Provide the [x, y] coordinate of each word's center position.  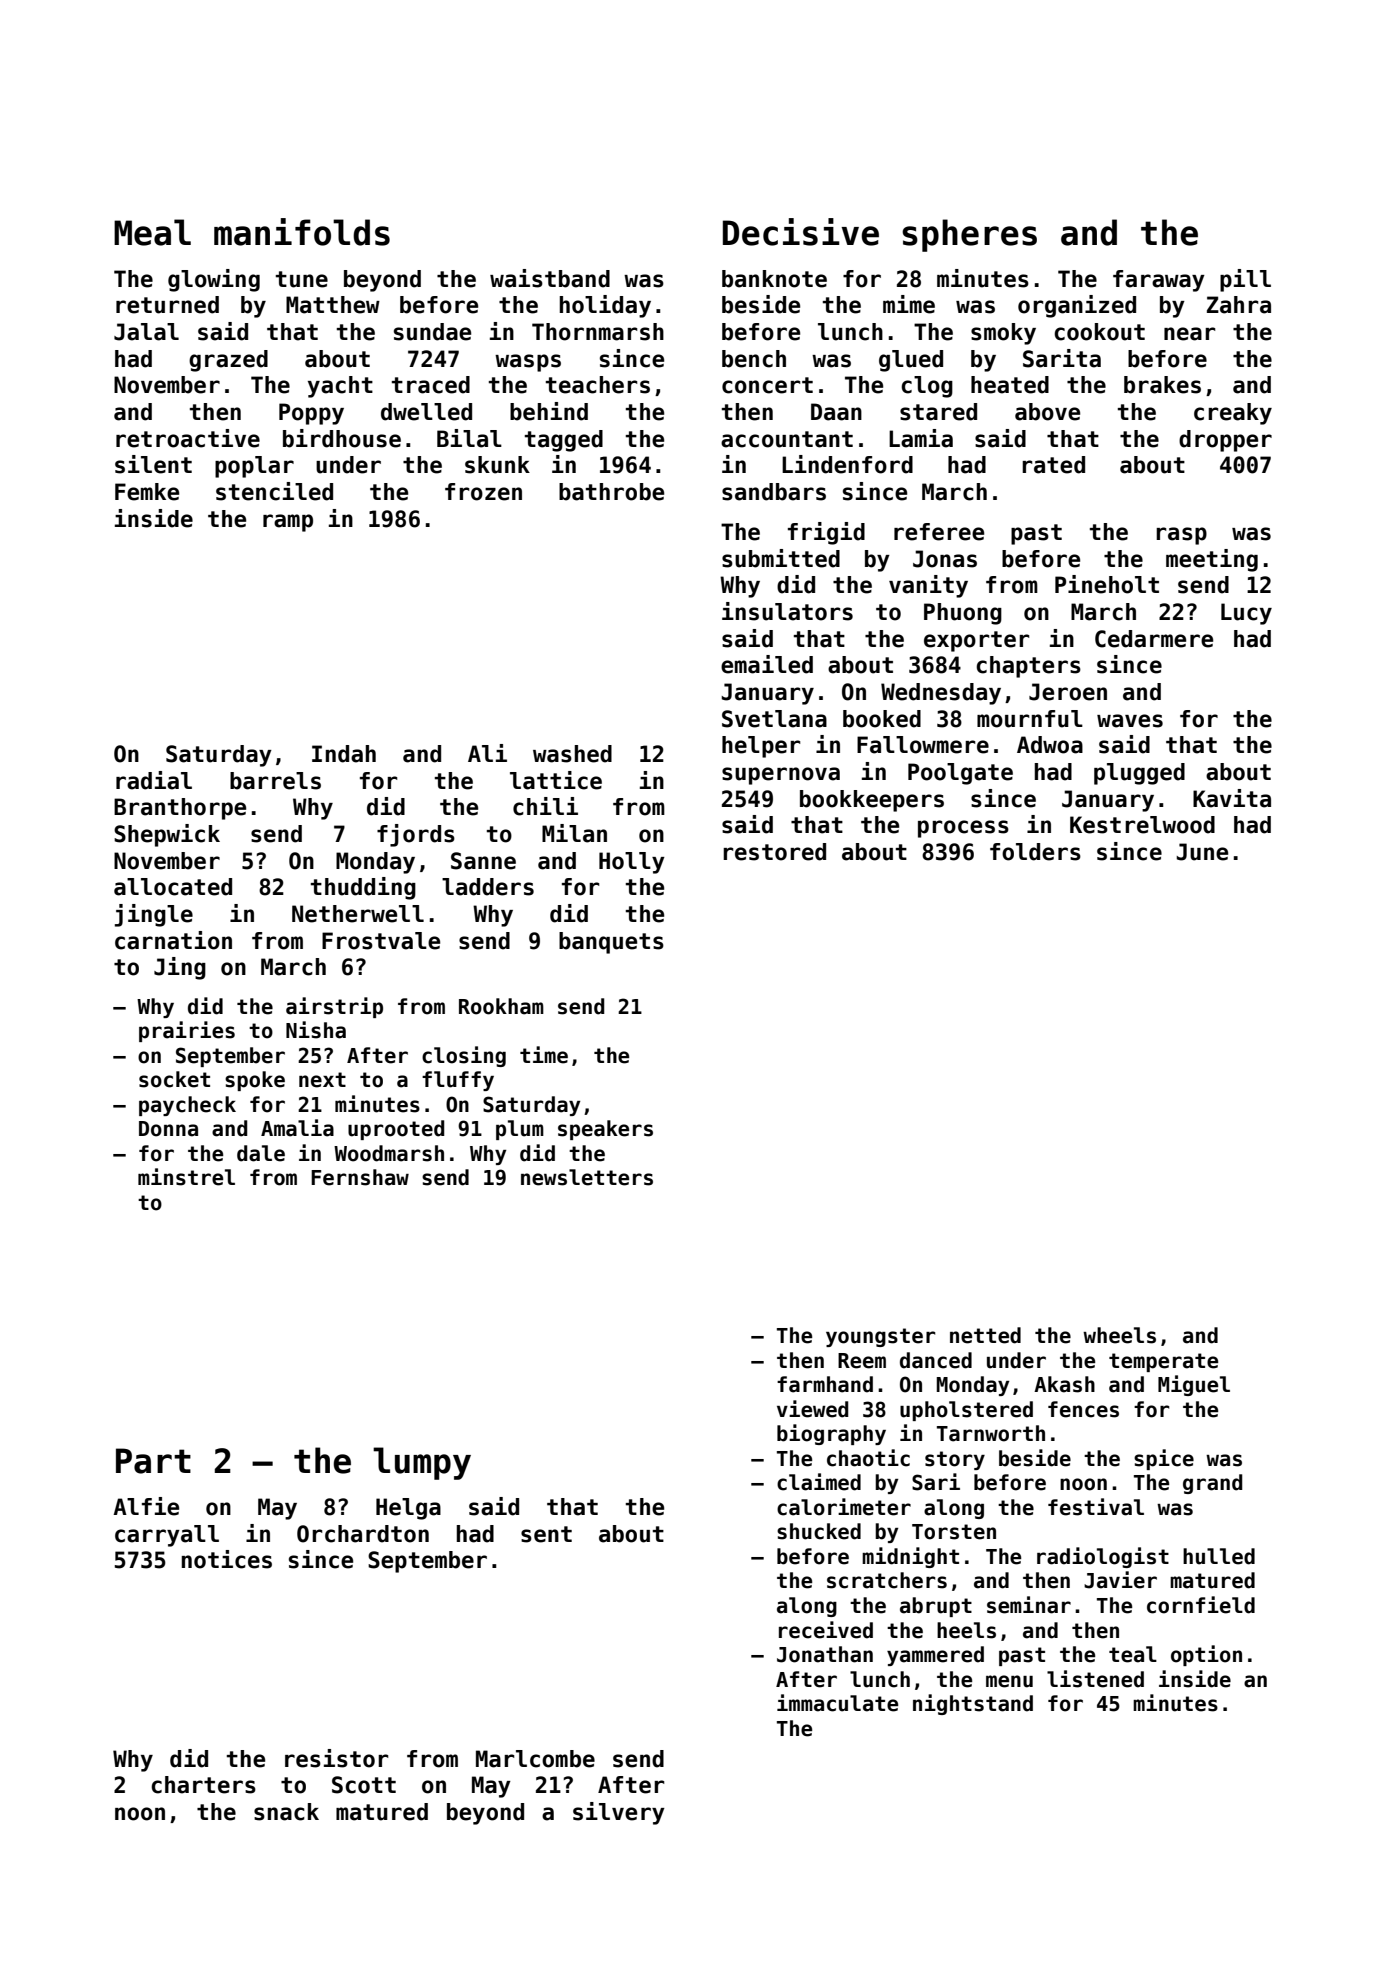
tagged [564, 441]
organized [1077, 306]
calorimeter [844, 1507]
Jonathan [825, 1654]
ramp [288, 523]
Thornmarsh [598, 332]
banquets [611, 943]
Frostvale [381, 941]
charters [203, 1785]
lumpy [422, 1463]
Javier [1120, 1580]
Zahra [1239, 305]
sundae [432, 332]
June [1202, 852]
